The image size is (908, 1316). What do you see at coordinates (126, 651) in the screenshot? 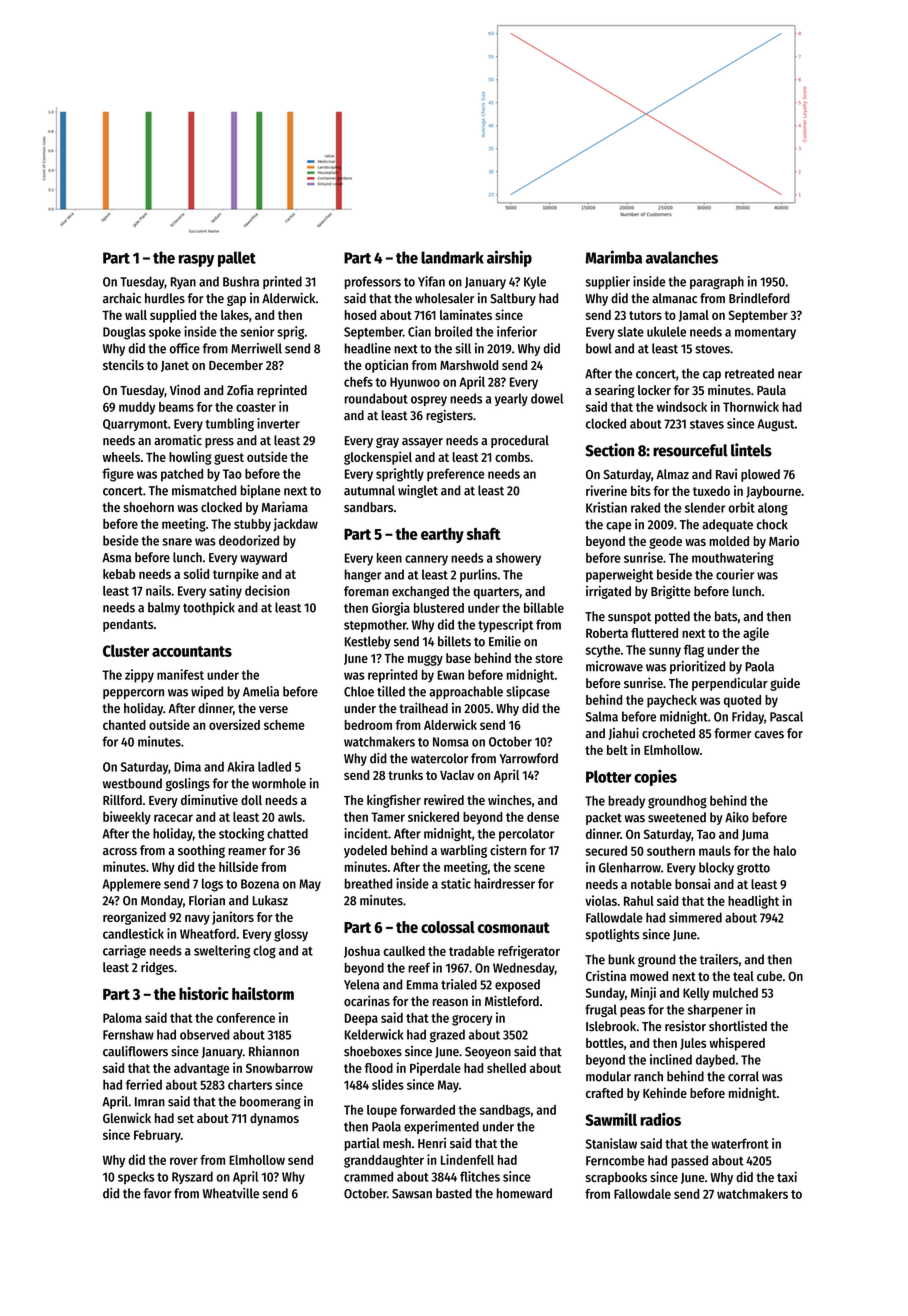
I see `Cluster` at bounding box center [126, 651].
